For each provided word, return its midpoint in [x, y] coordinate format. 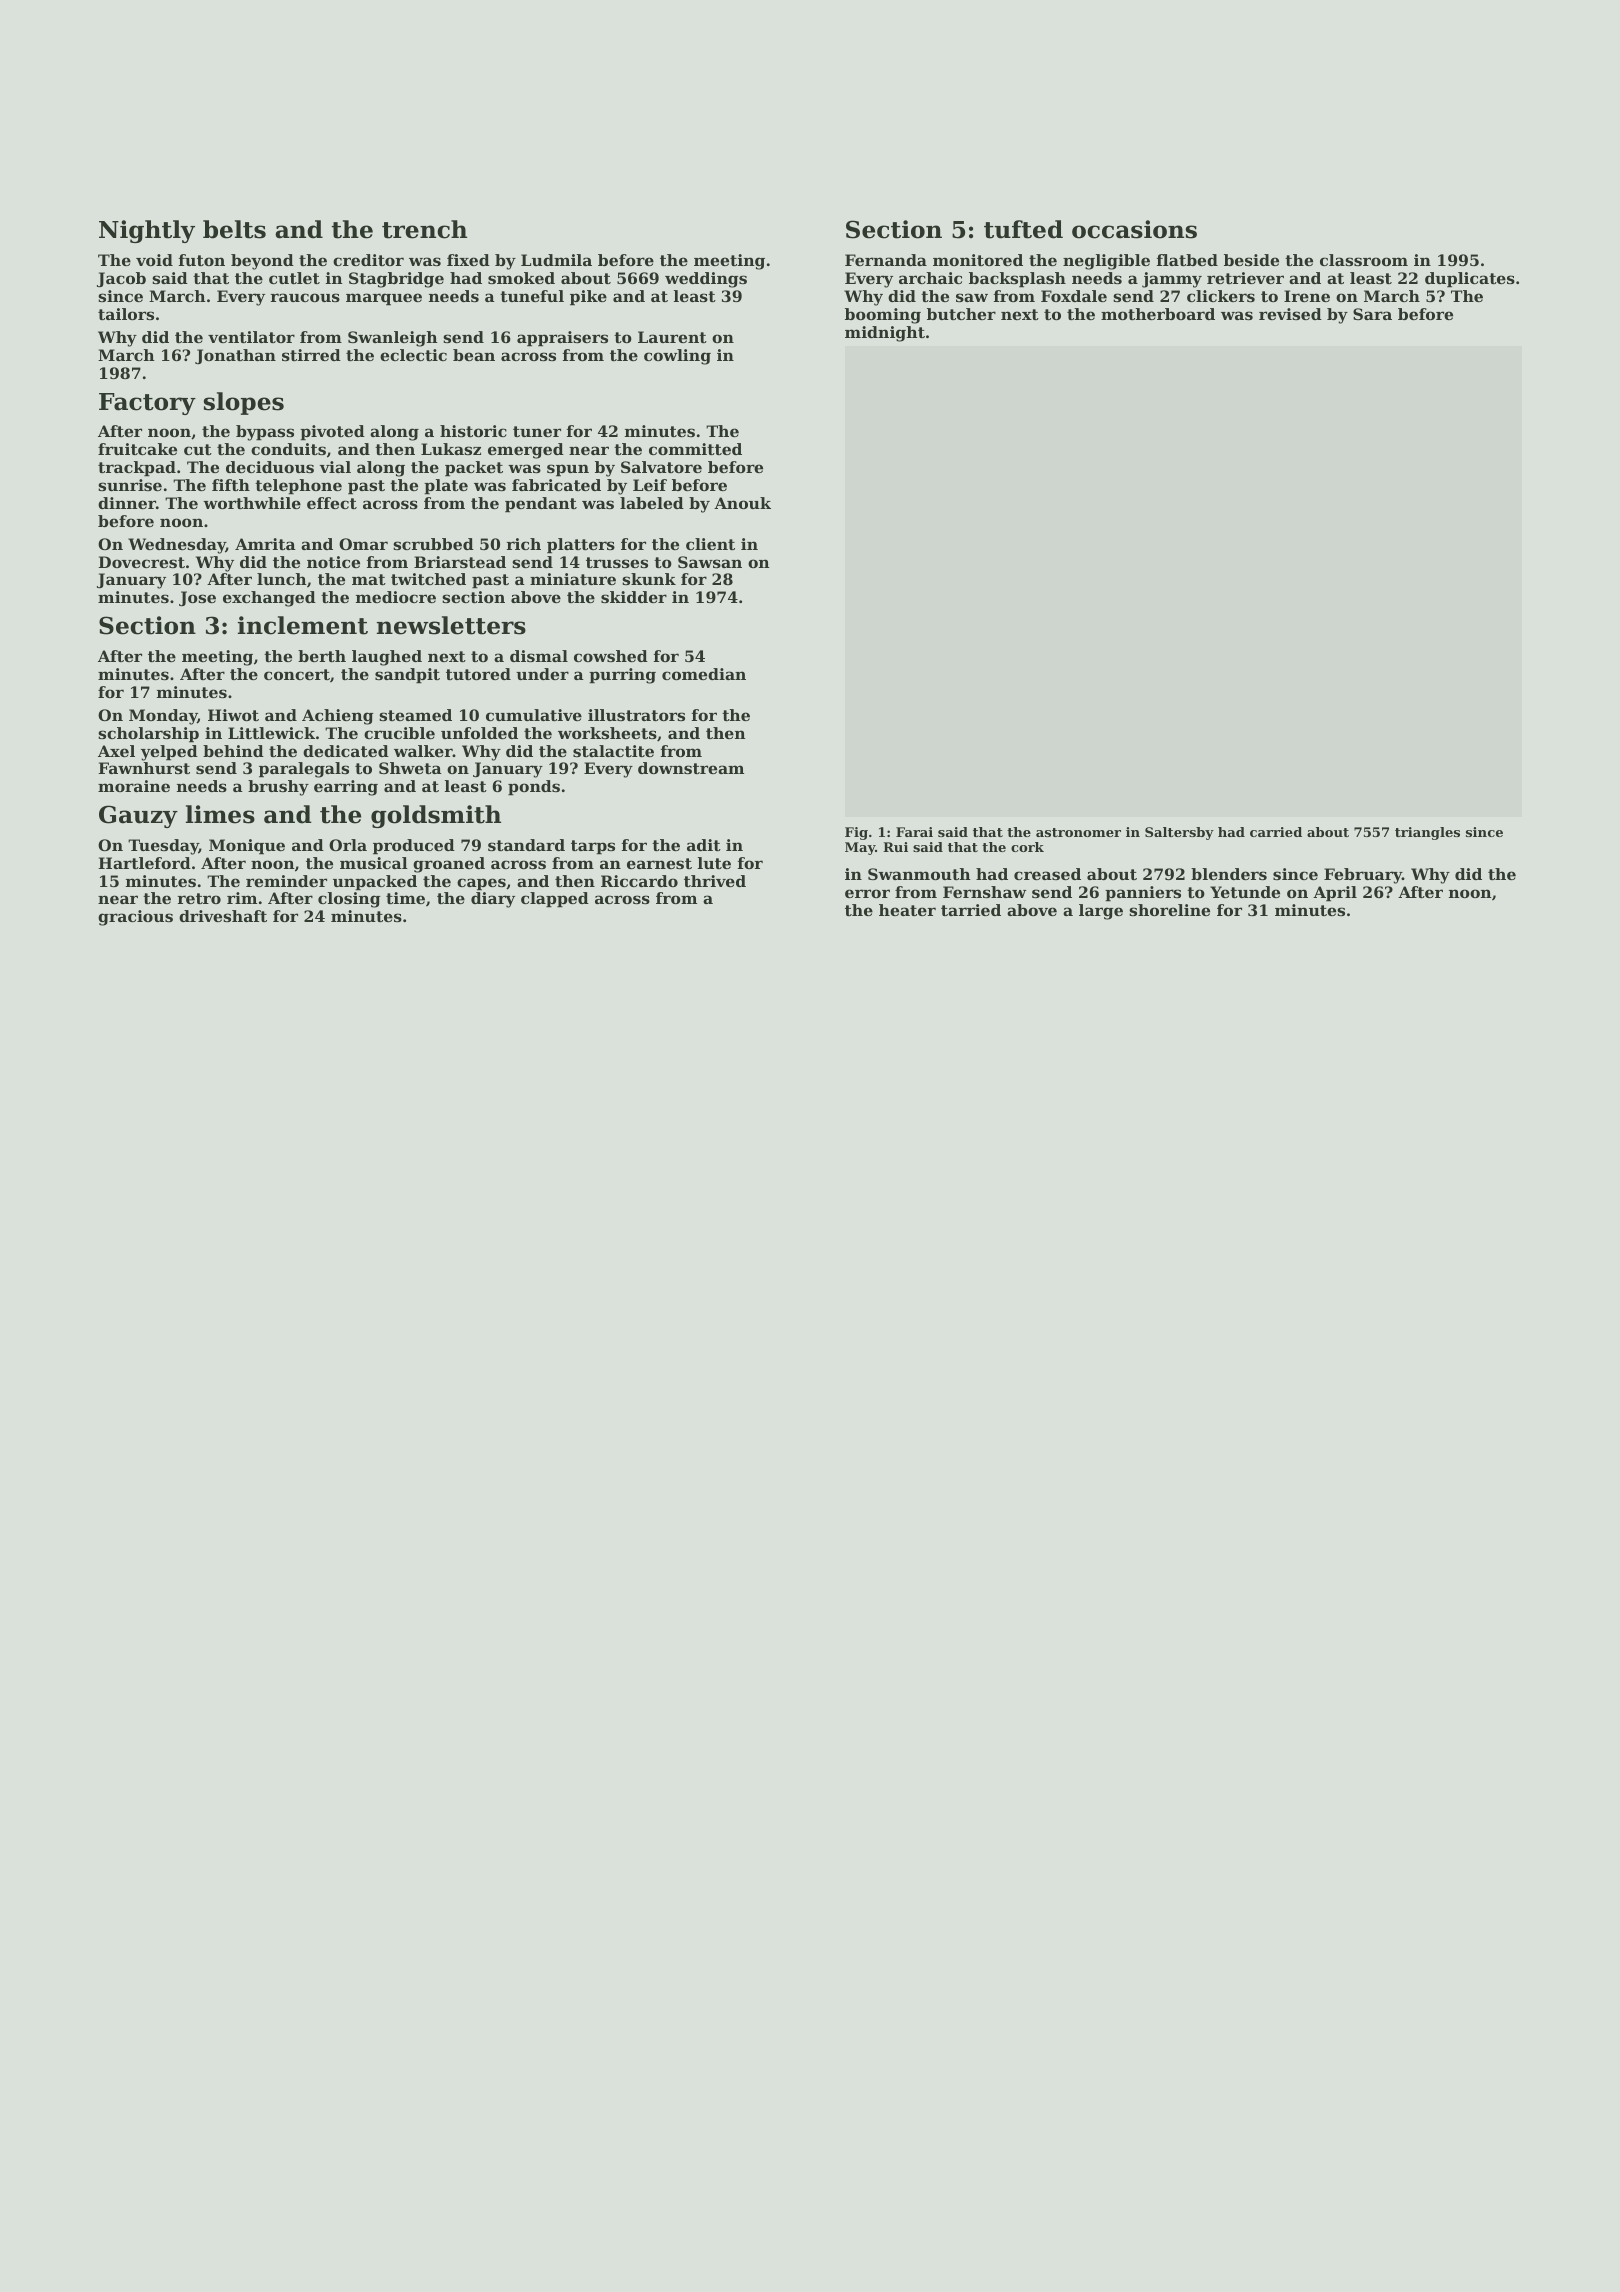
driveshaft [223, 916]
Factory [147, 404]
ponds [534, 788]
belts [234, 229]
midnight [885, 334]
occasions [1134, 229]
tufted [1023, 229]
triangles [1427, 833]
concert [297, 674]
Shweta [410, 768]
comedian [704, 674]
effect [332, 503]
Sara [1372, 314]
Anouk [742, 503]
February [1363, 876]
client [710, 544]
